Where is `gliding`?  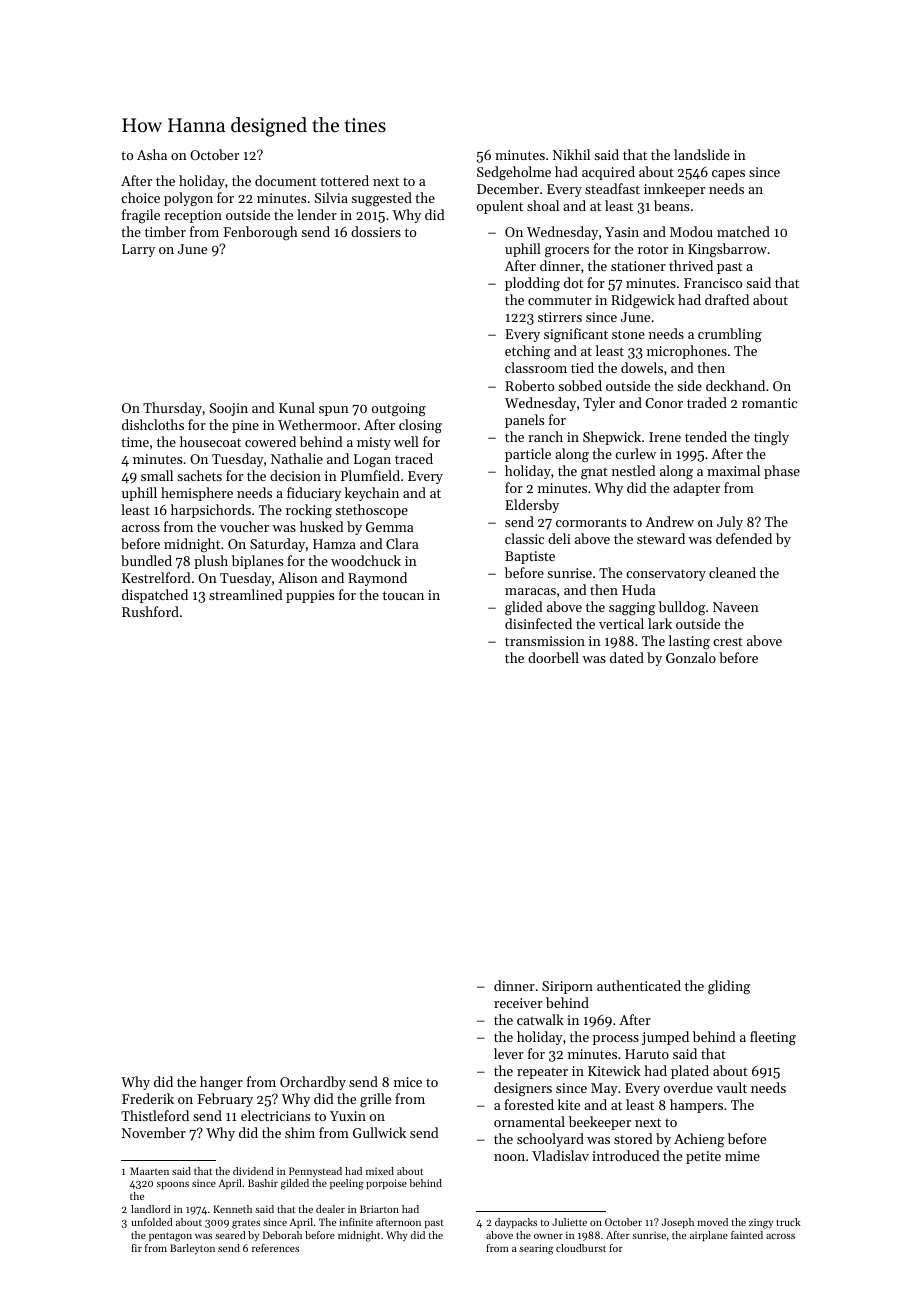 gliding is located at coordinates (729, 987).
